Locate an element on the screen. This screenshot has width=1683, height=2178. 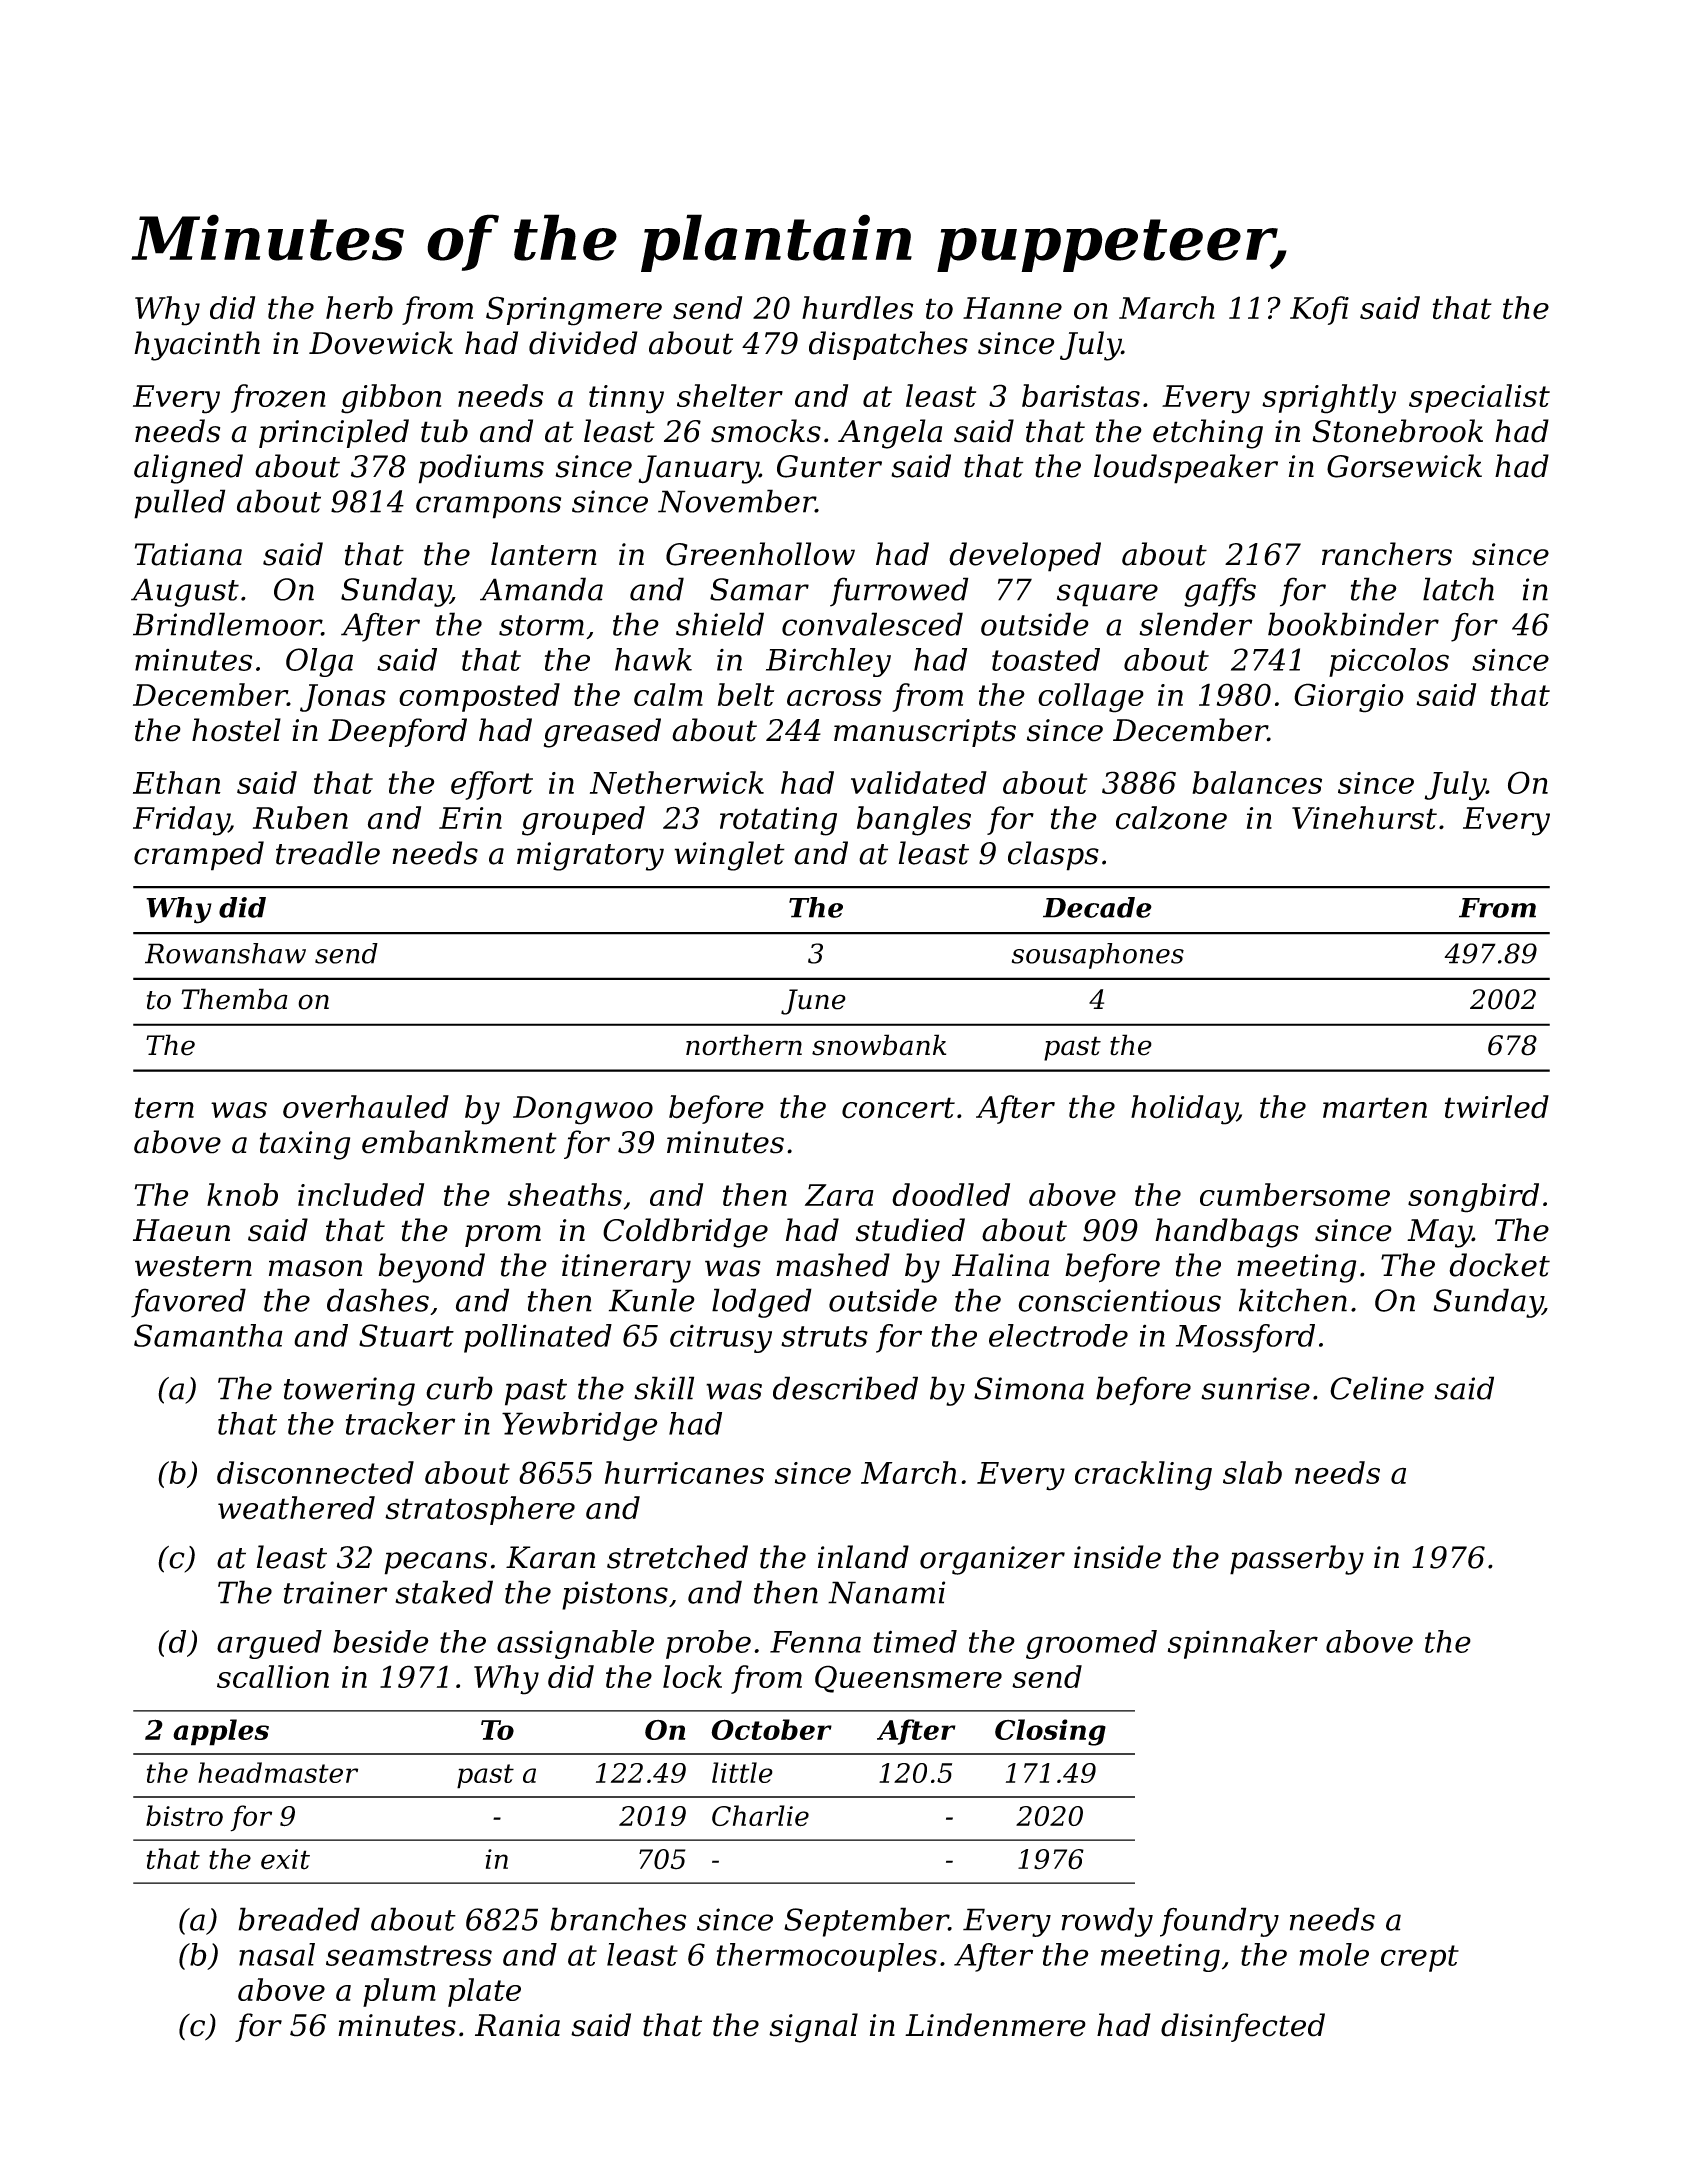
Zara is located at coordinates (839, 1195).
